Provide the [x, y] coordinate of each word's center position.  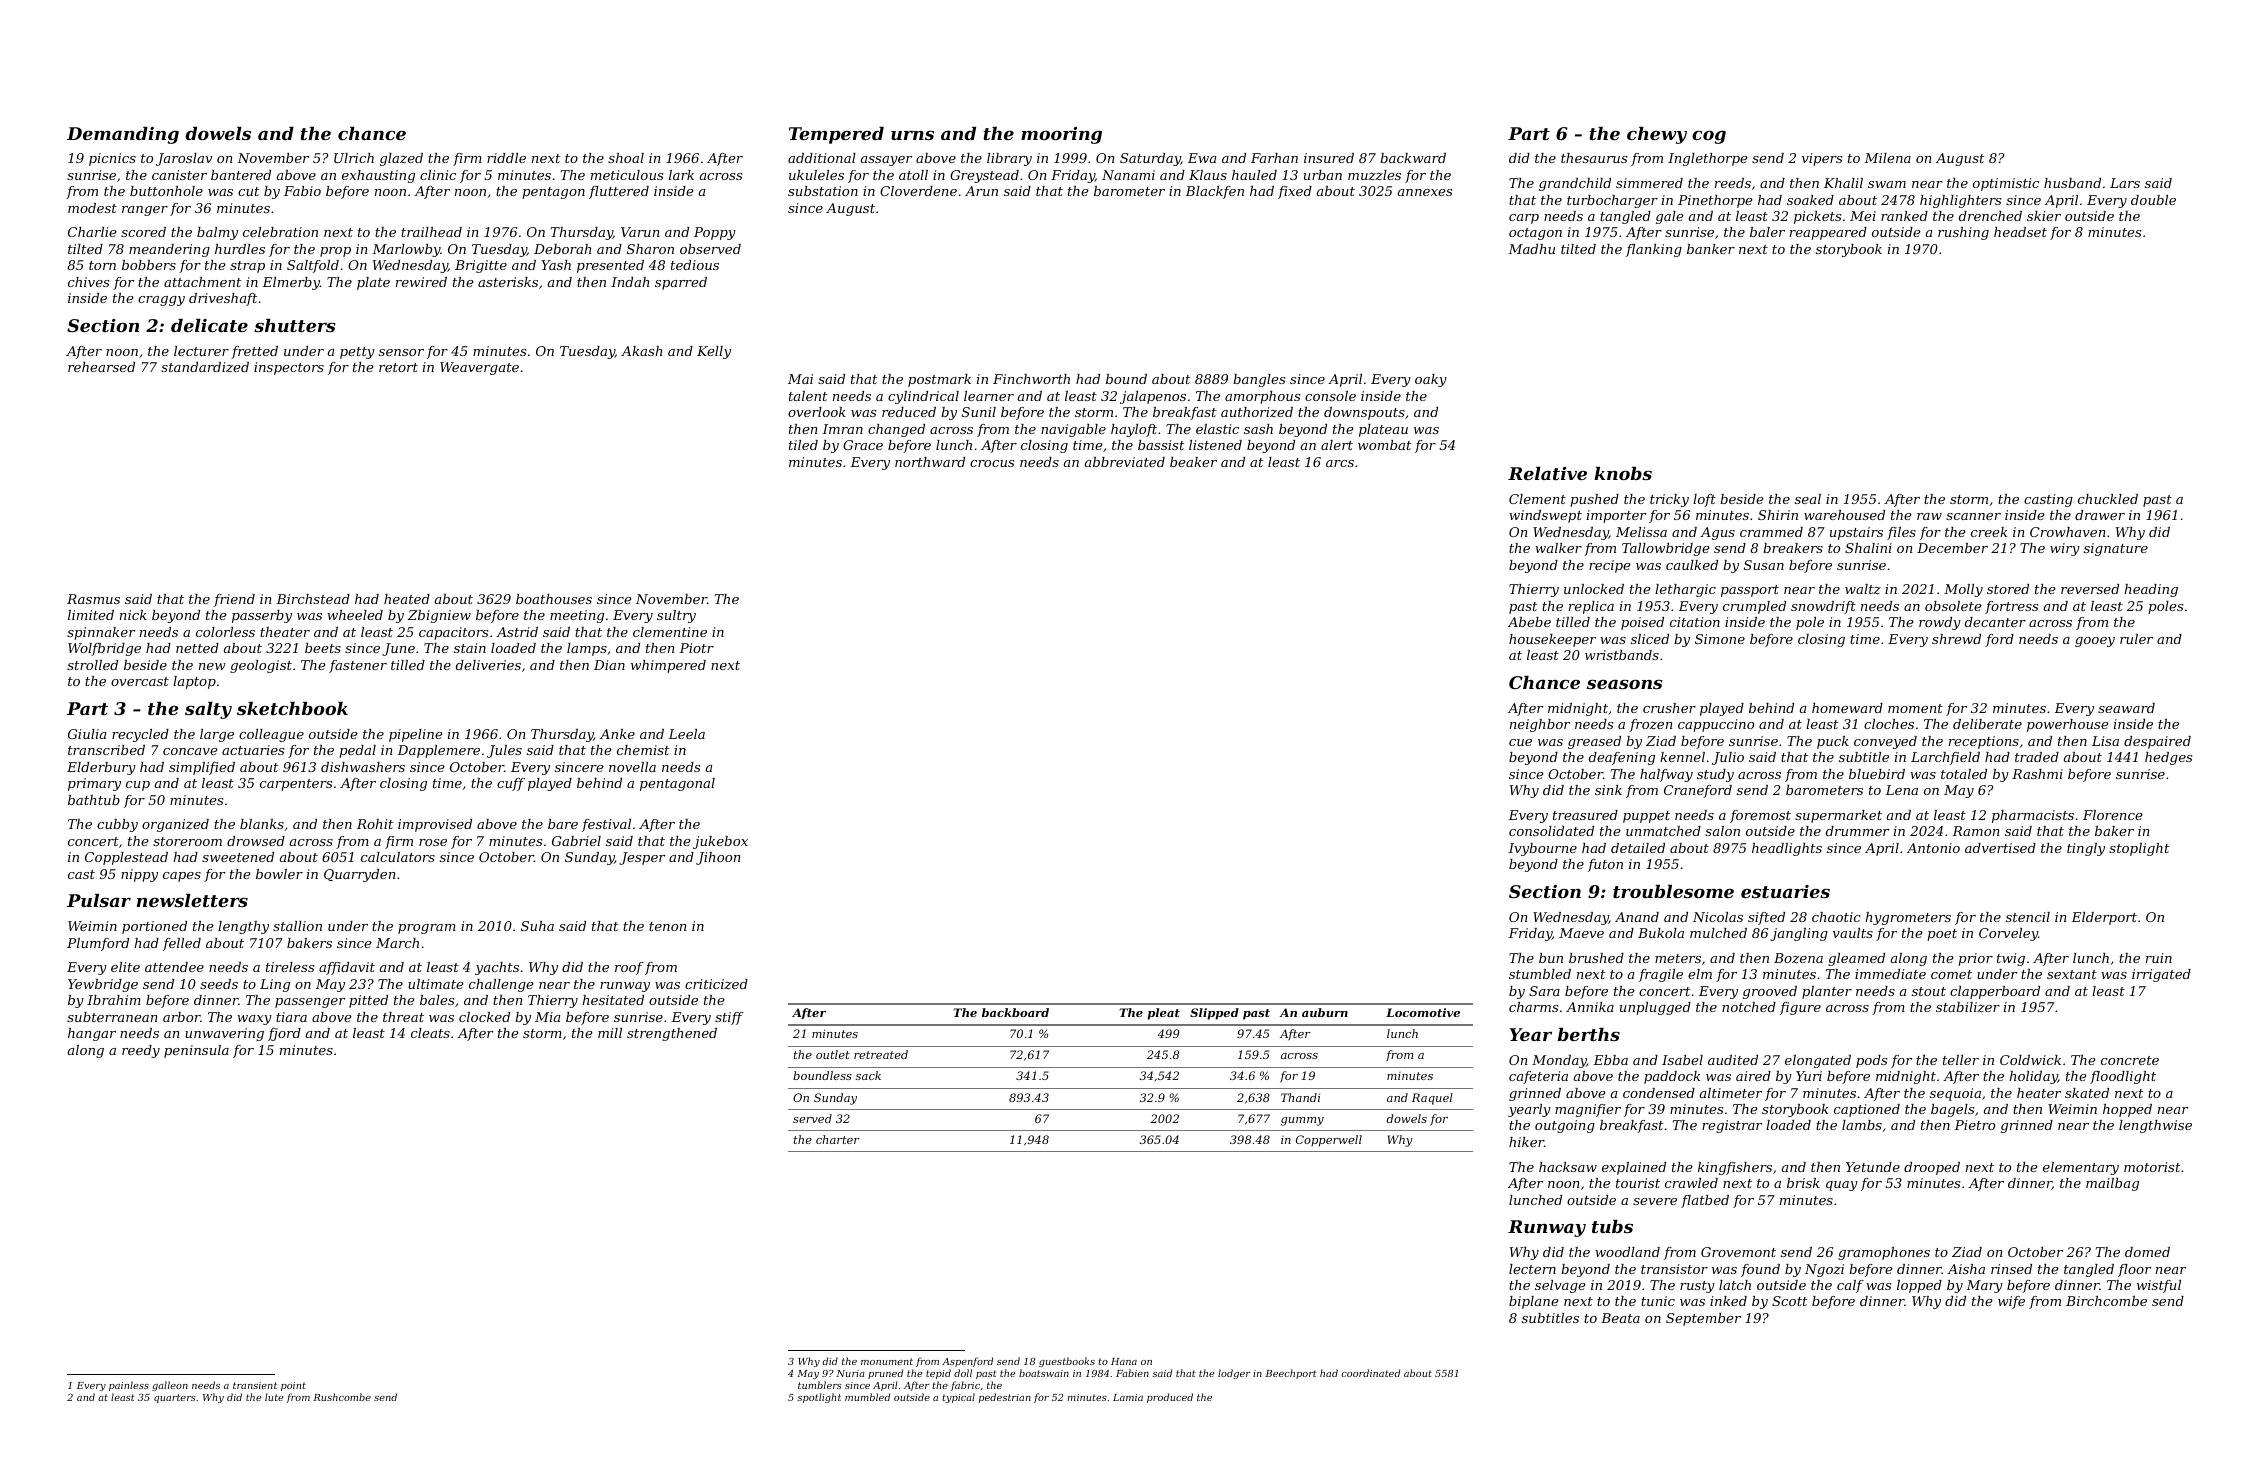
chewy [1657, 135]
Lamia [1128, 1397]
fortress [2011, 607]
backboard [1015, 1012]
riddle [506, 158]
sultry [676, 616]
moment [1915, 708]
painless [129, 1386]
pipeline [416, 735]
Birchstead [313, 599]
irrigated [2161, 975]
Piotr [696, 648]
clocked [484, 1017]
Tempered [836, 135]
